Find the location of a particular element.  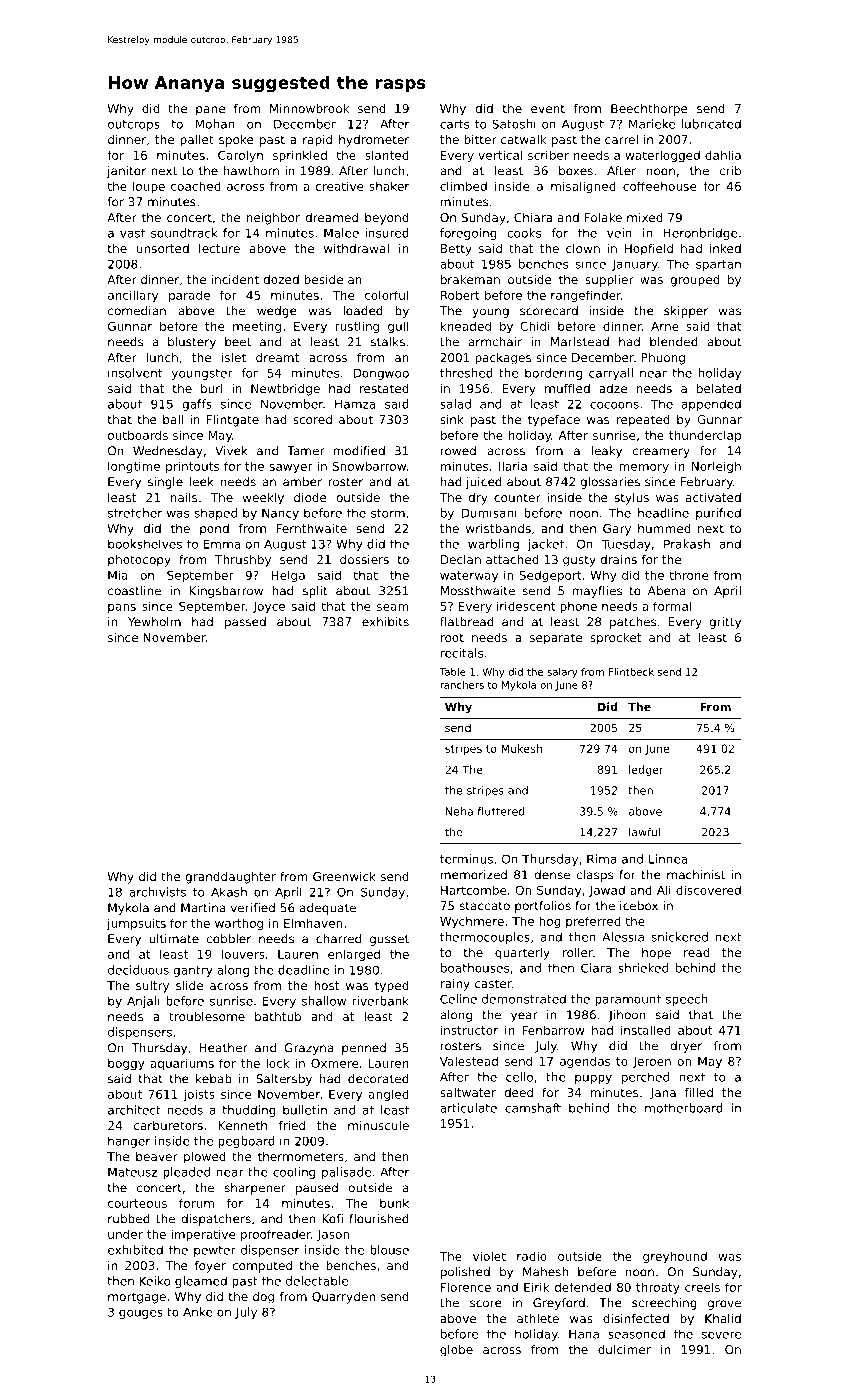

pane is located at coordinates (210, 111).
